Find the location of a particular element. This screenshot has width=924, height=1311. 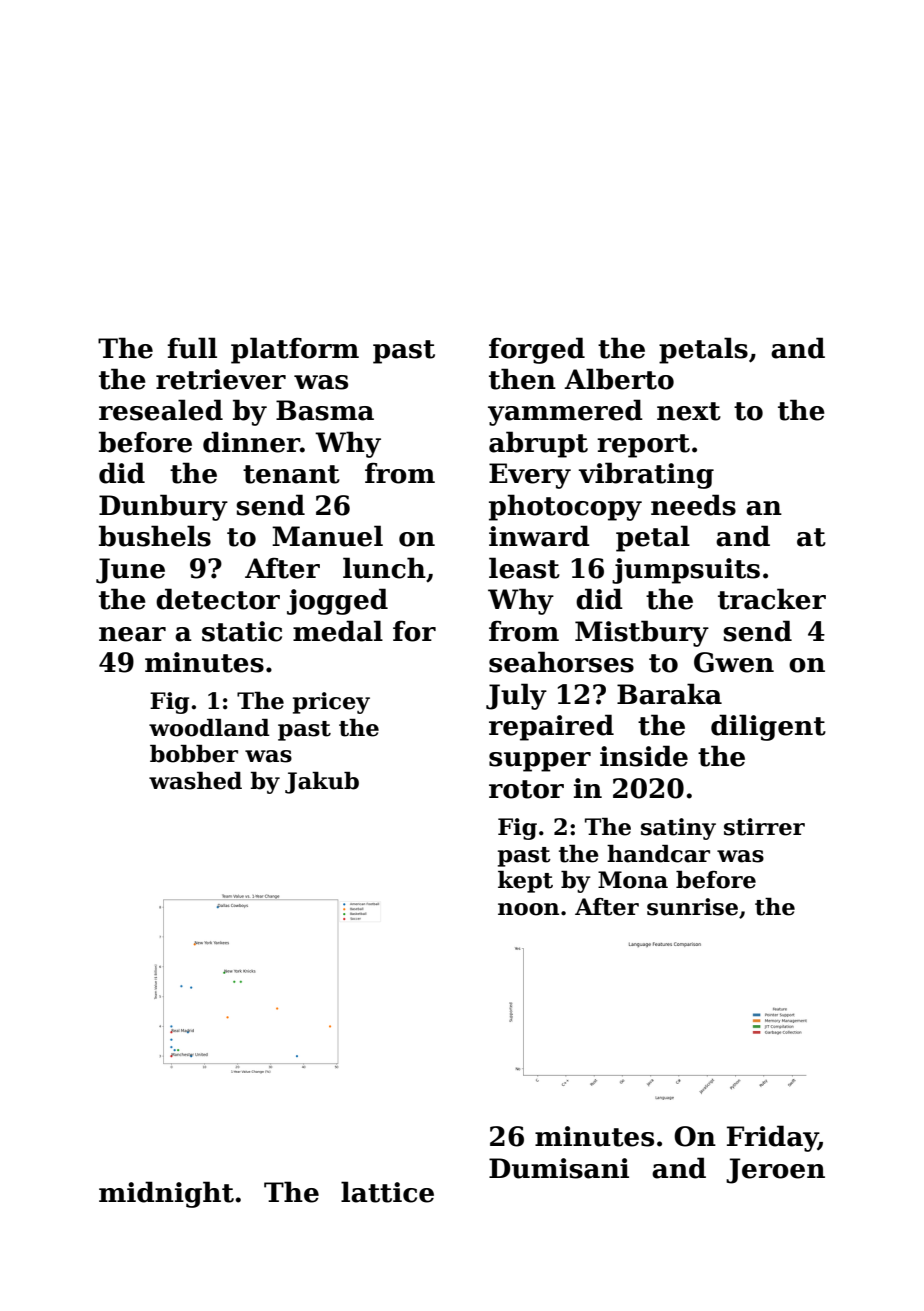

static is located at coordinates (242, 631).
